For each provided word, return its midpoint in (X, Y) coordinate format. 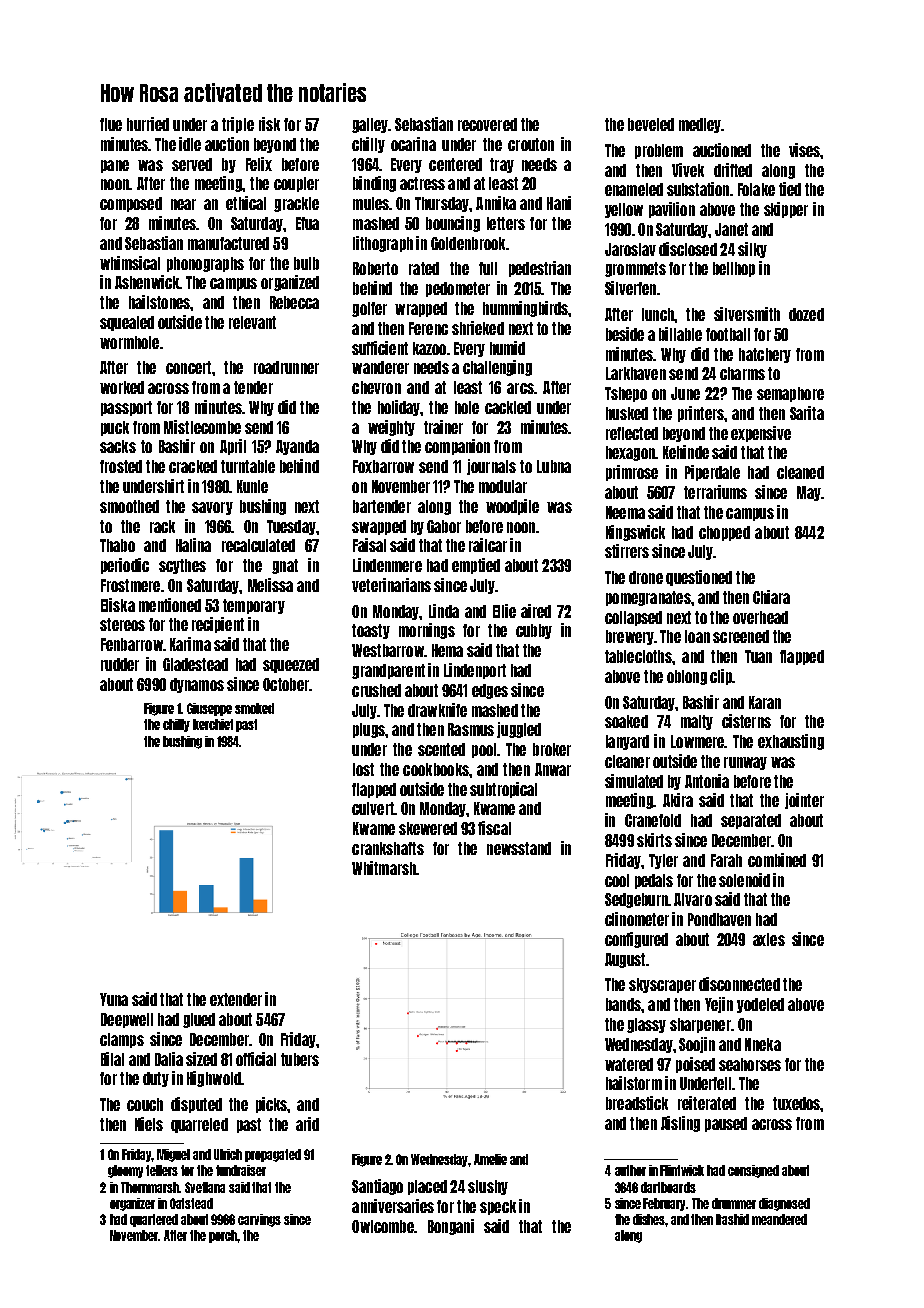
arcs (520, 388)
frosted (121, 466)
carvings (259, 1220)
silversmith (747, 314)
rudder (120, 664)
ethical (246, 203)
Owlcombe (383, 1226)
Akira (678, 800)
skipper (786, 210)
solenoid (744, 880)
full (488, 268)
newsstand (519, 848)
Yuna (114, 999)
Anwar (553, 769)
